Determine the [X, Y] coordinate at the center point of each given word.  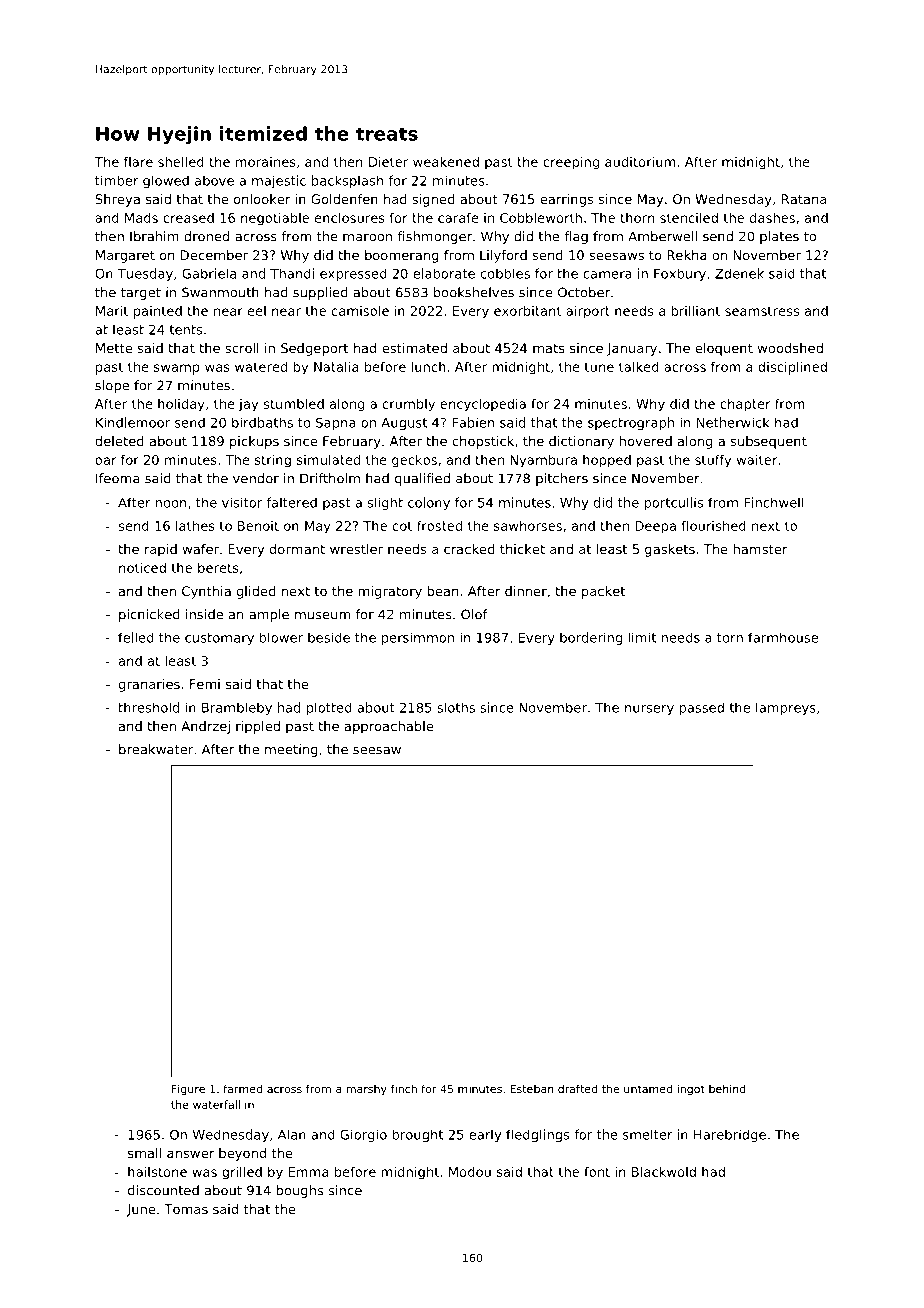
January [632, 349]
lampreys [786, 708]
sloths [456, 707]
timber [117, 180]
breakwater [156, 749]
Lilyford [503, 256]
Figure [188, 1090]
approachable [388, 727]
